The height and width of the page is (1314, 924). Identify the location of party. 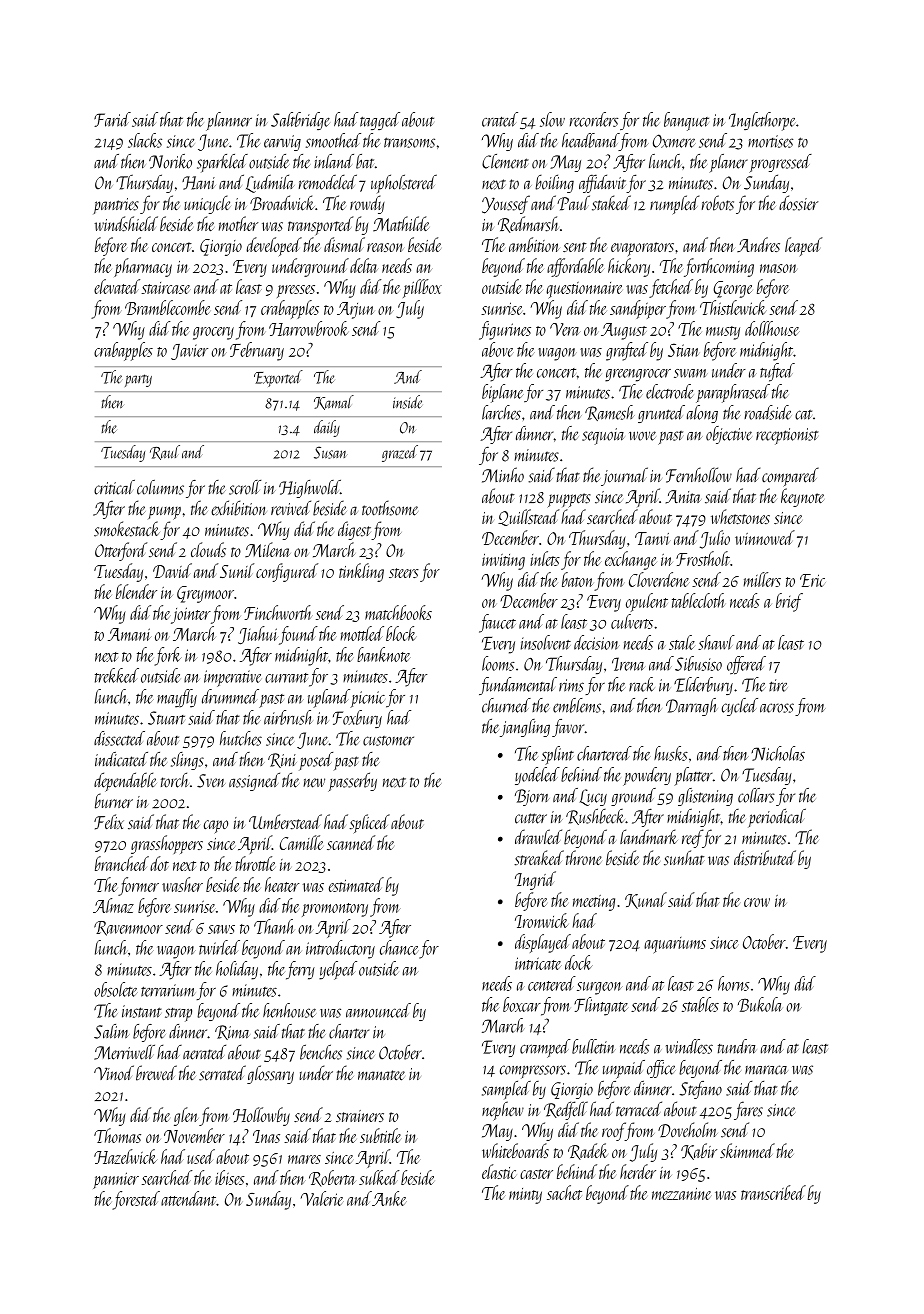
(138, 380).
